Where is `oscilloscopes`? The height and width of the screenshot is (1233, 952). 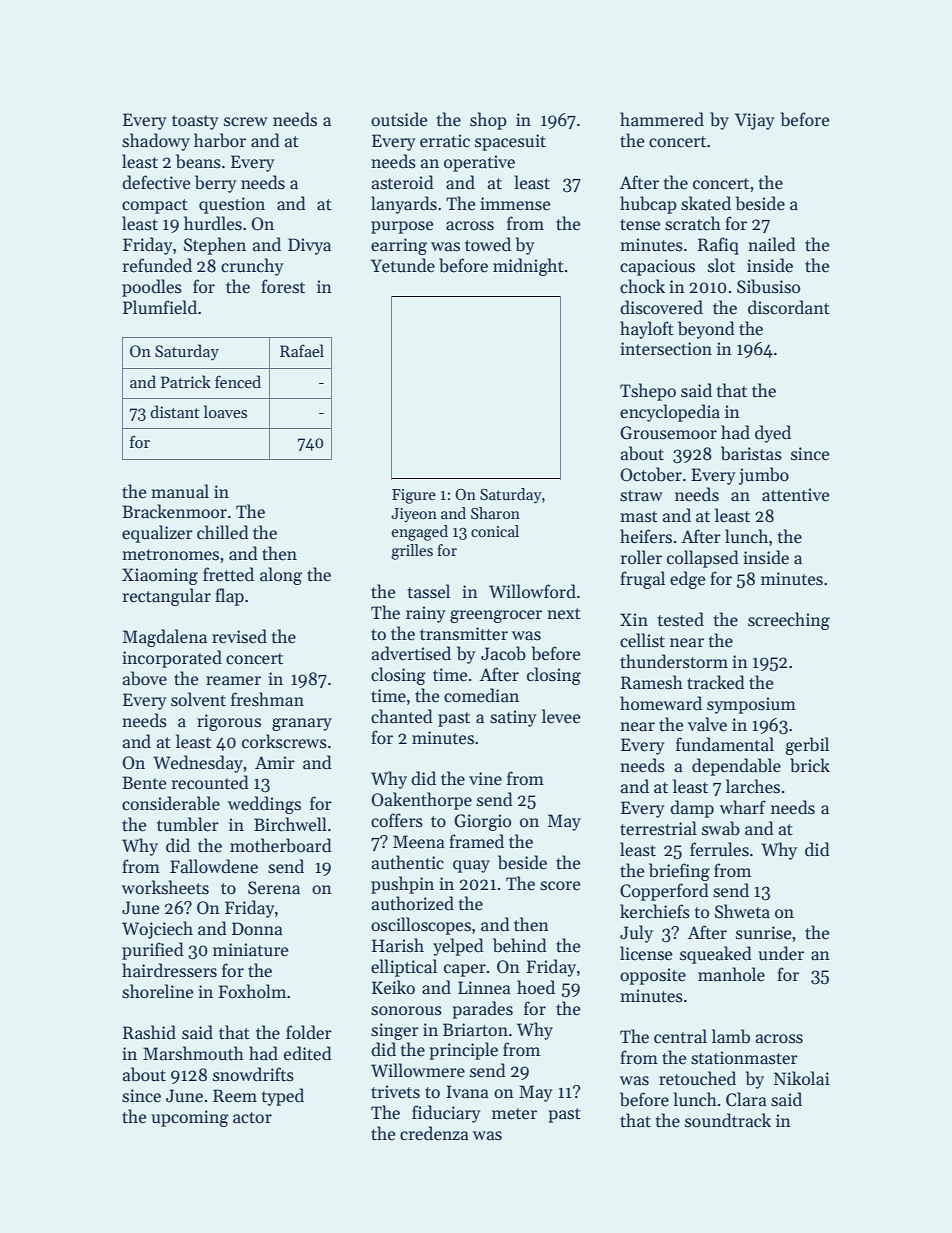 oscilloscopes is located at coordinates (421, 926).
